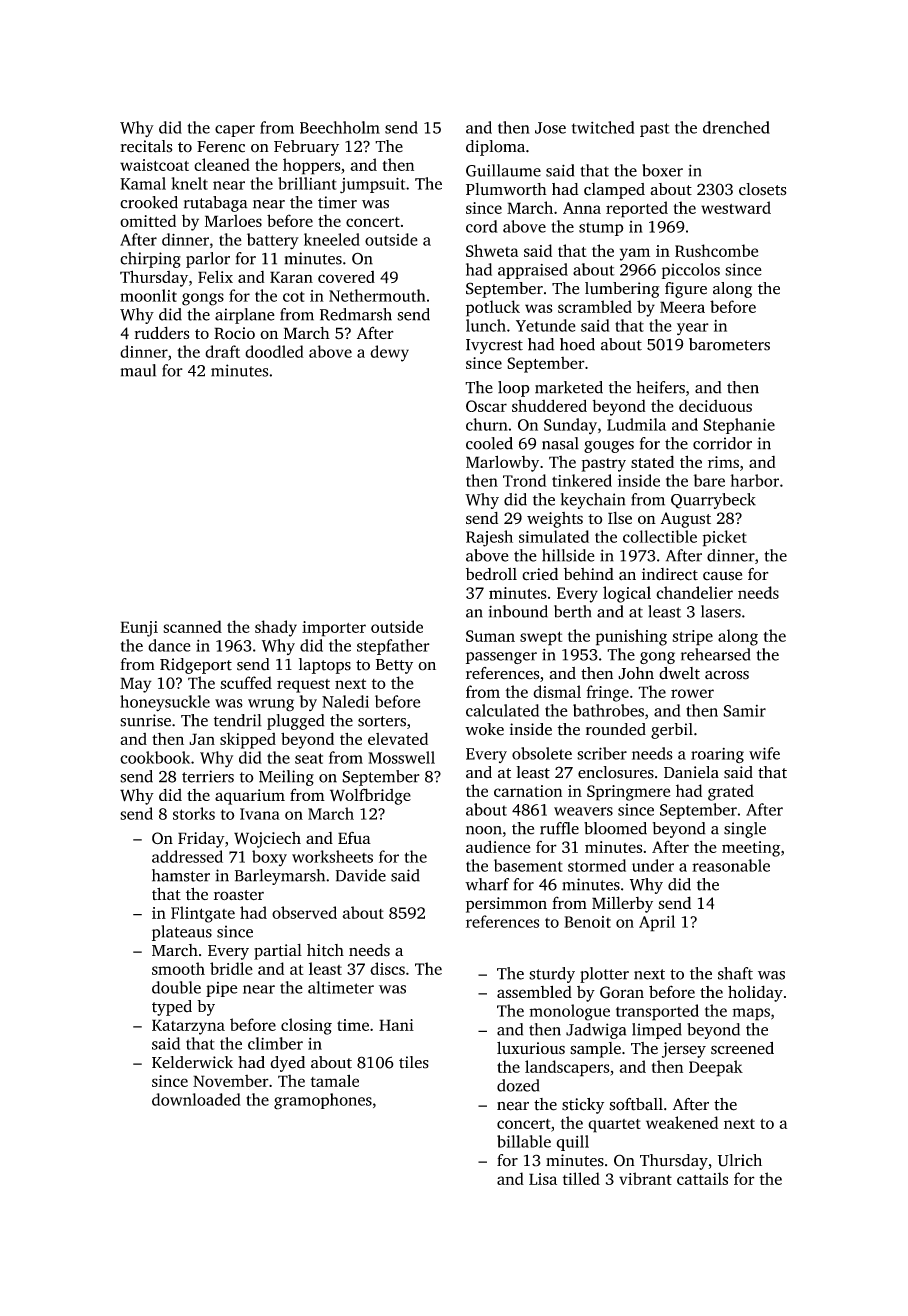  I want to click on wharf, so click(487, 884).
